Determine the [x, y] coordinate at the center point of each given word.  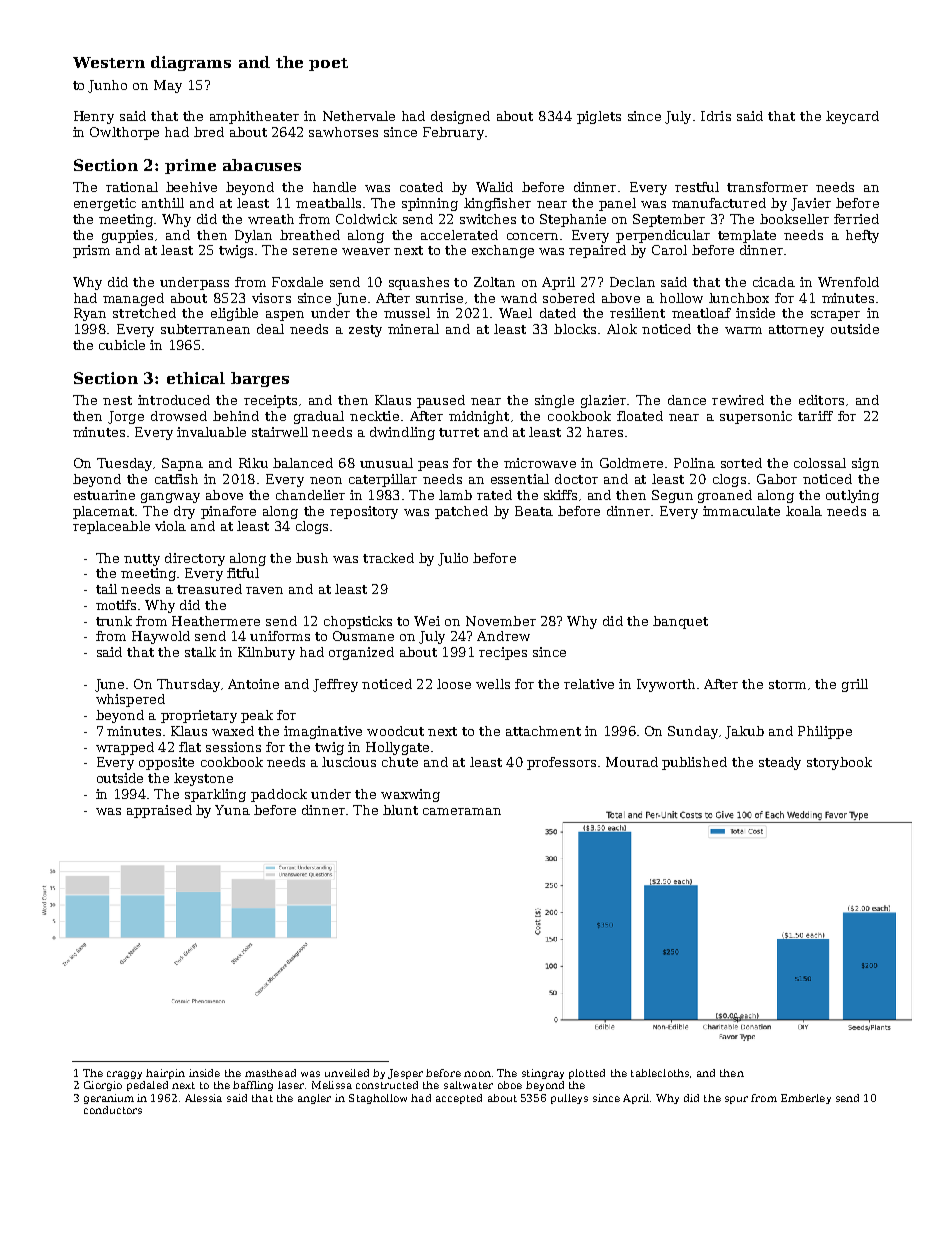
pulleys [569, 1099]
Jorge [126, 417]
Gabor [777, 479]
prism [91, 251]
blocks [575, 329]
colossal [820, 463]
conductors [113, 1110]
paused [441, 401]
